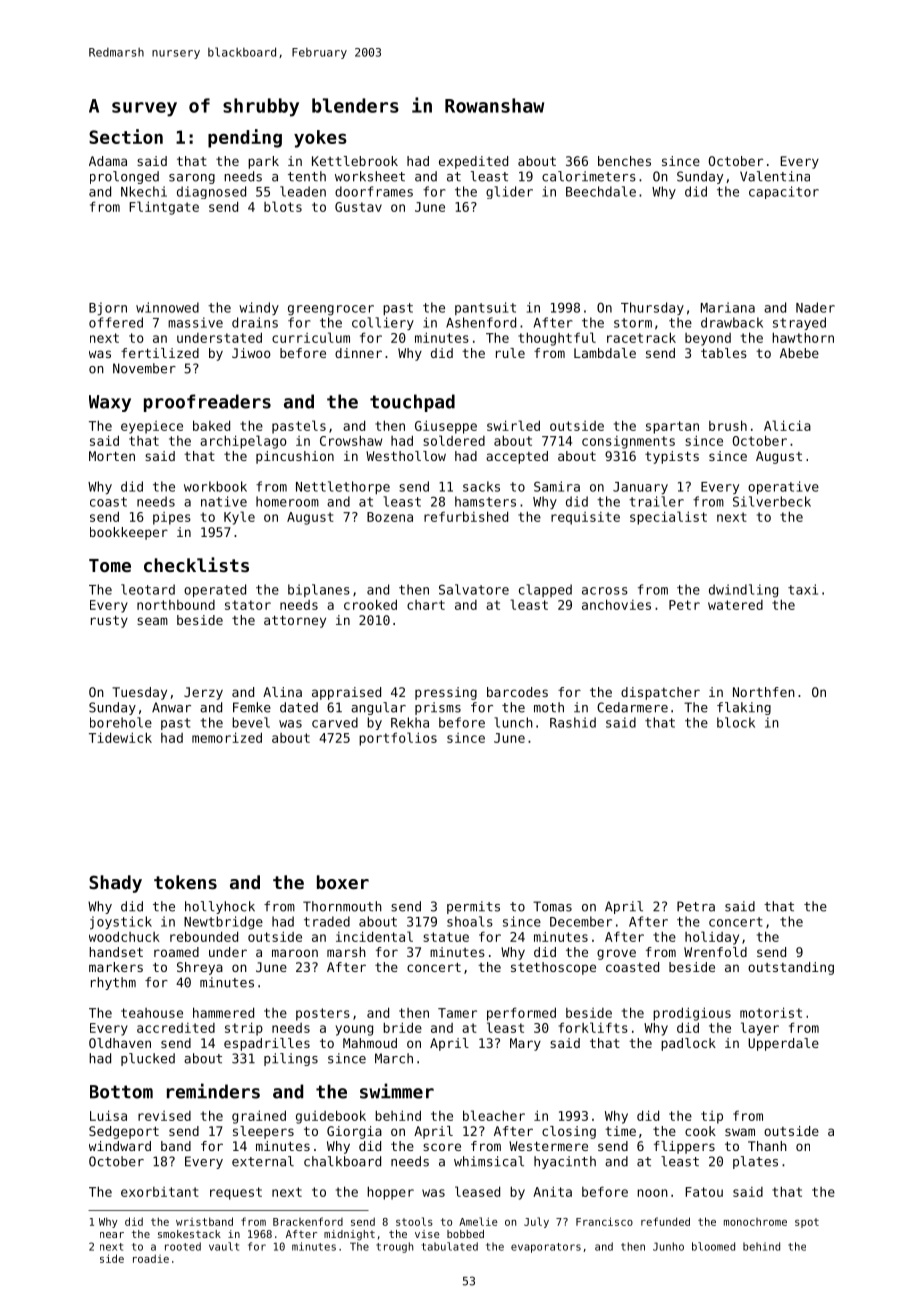 The height and width of the document is (1308, 924). What do you see at coordinates (624, 161) in the document?
I see `benches` at bounding box center [624, 161].
